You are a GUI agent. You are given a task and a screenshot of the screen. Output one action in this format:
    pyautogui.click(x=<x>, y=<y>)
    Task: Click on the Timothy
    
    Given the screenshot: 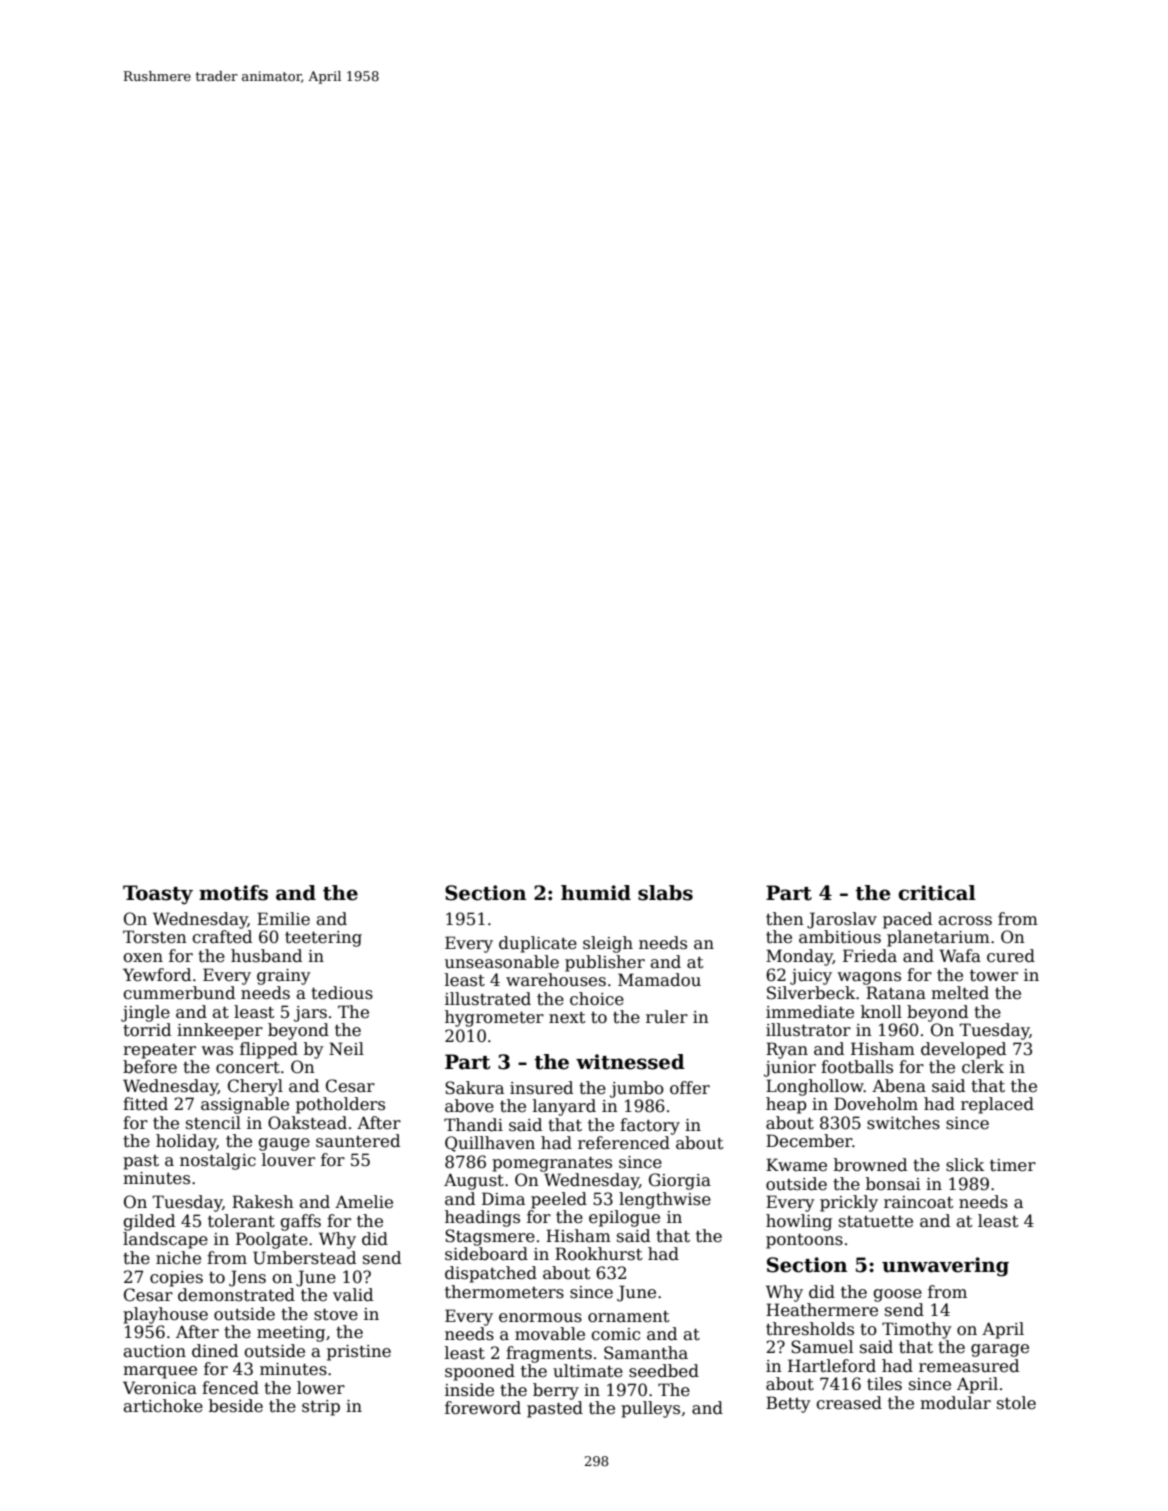 What is the action you would take?
    pyautogui.click(x=917, y=1330)
